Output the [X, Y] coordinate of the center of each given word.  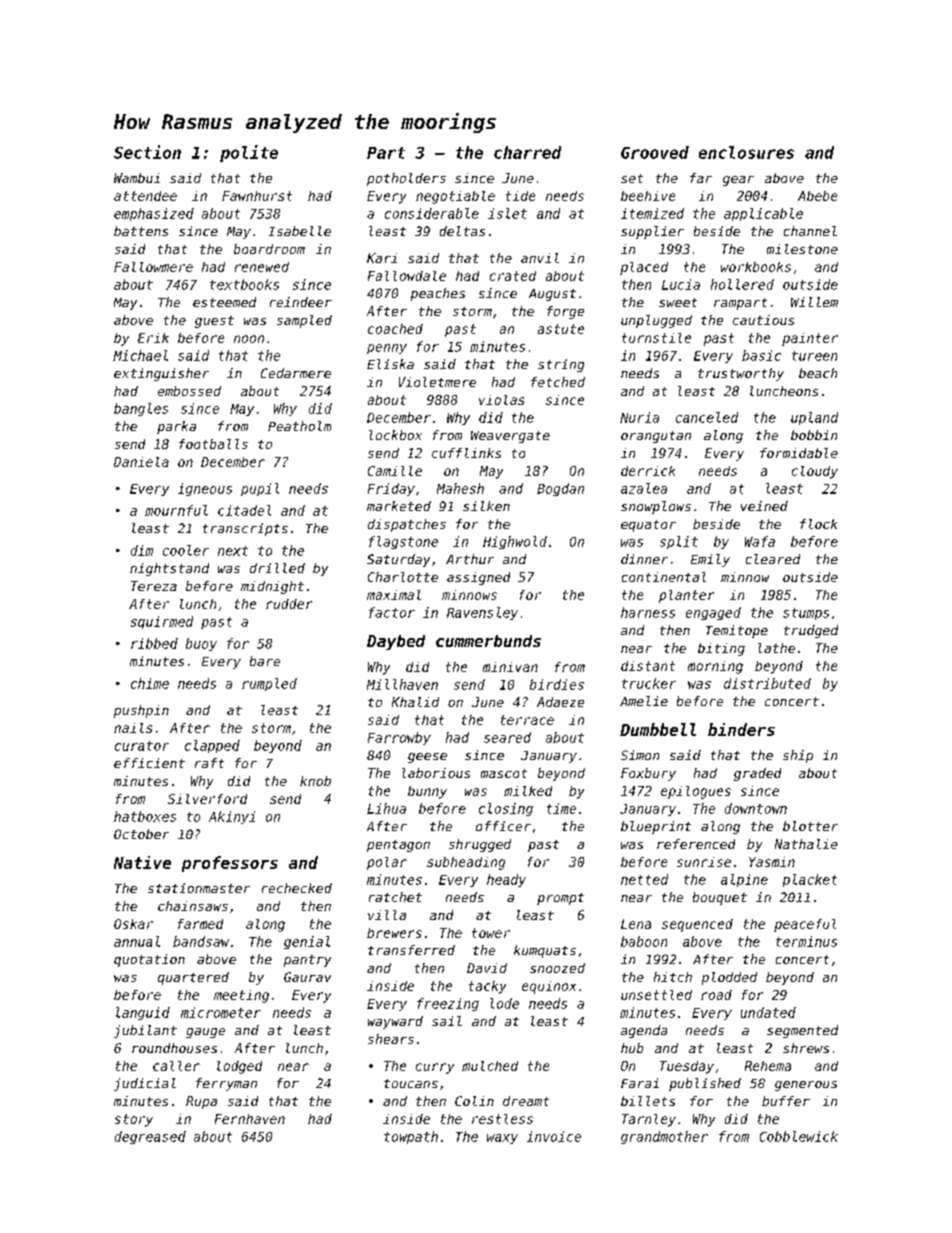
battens [141, 231]
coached [395, 329]
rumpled [269, 684]
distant [648, 666]
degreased [150, 1137]
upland [814, 418]
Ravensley [482, 613]
